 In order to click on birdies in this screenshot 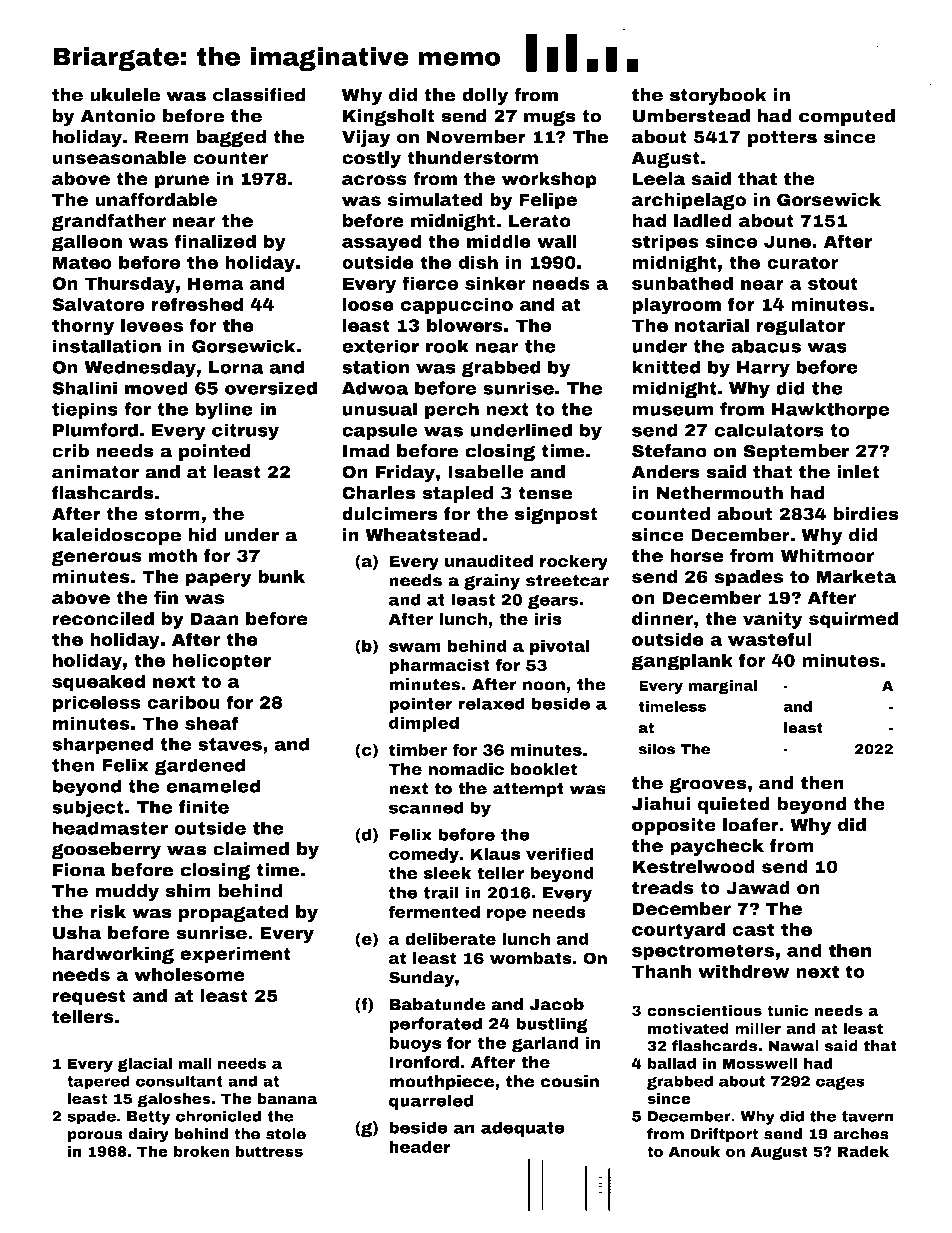, I will do `click(866, 514)`.
